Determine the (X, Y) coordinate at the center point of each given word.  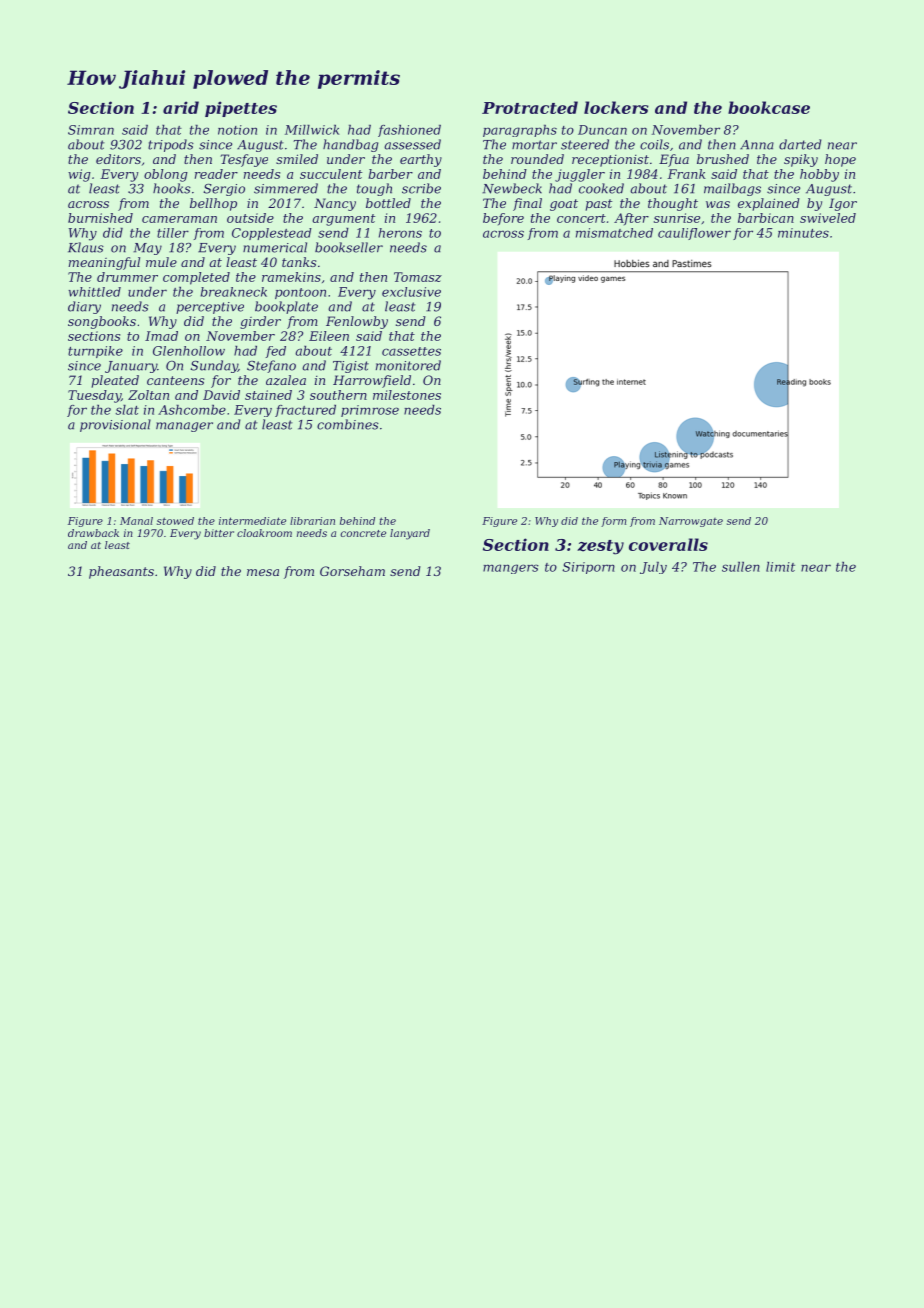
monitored (408, 365)
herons (400, 233)
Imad (161, 336)
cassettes (411, 351)
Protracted (530, 107)
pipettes (241, 109)
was (718, 204)
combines (348, 424)
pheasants (121, 572)
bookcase (769, 107)
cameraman (179, 219)
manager (184, 427)
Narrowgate (691, 522)
